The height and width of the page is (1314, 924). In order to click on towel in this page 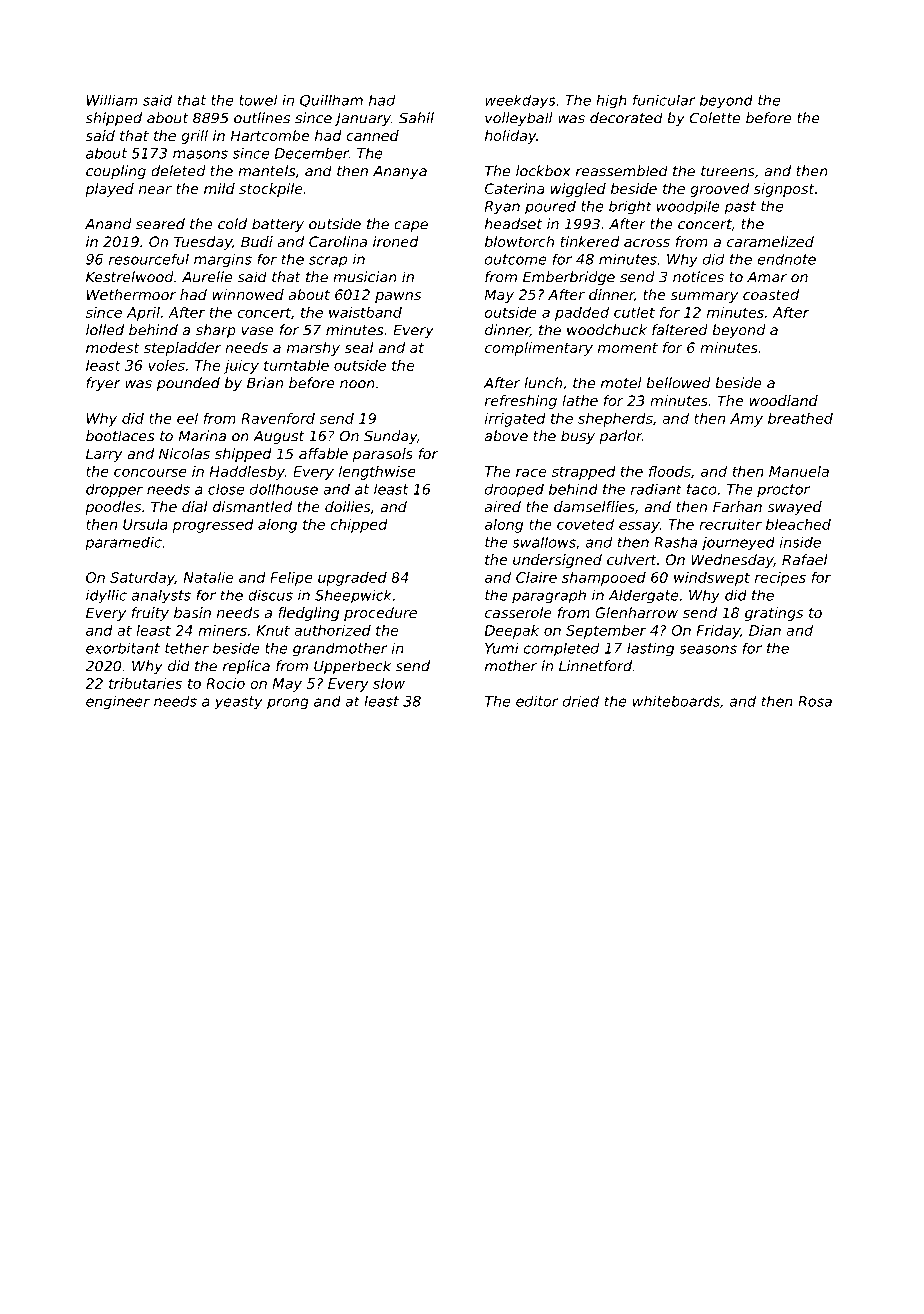, I will do `click(258, 100)`.
